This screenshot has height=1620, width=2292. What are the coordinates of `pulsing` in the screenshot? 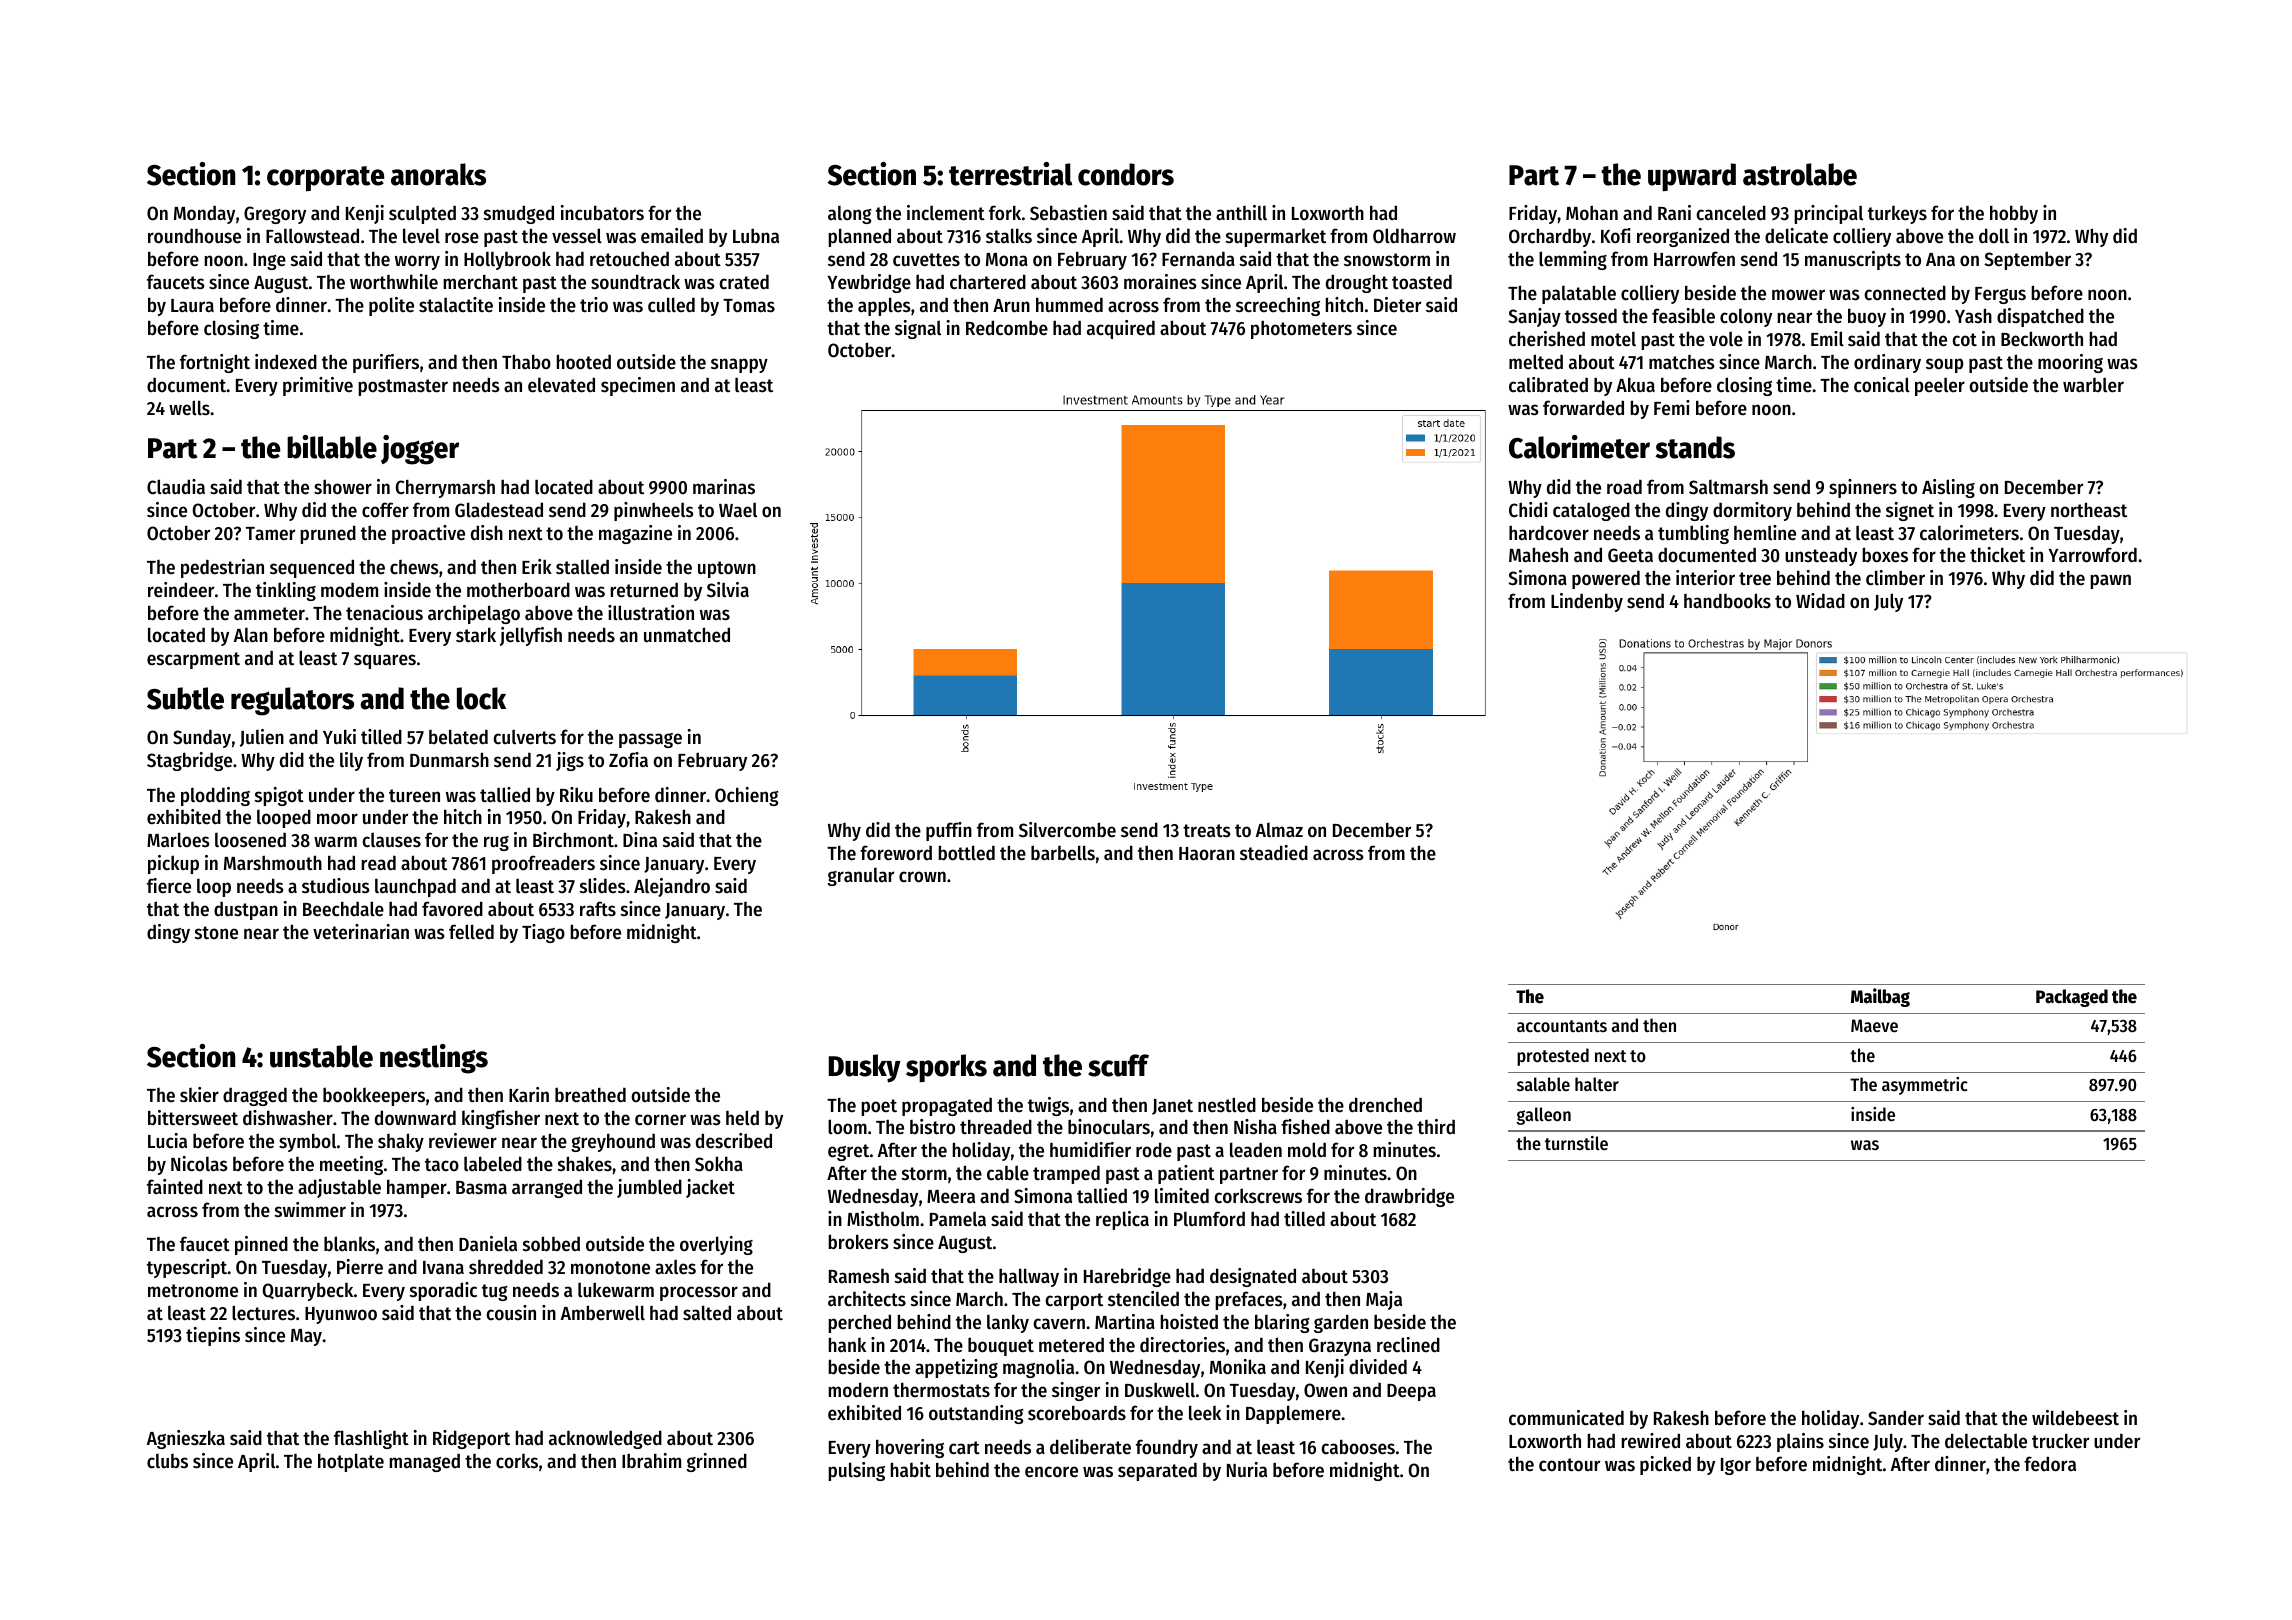 It's located at (856, 1471).
